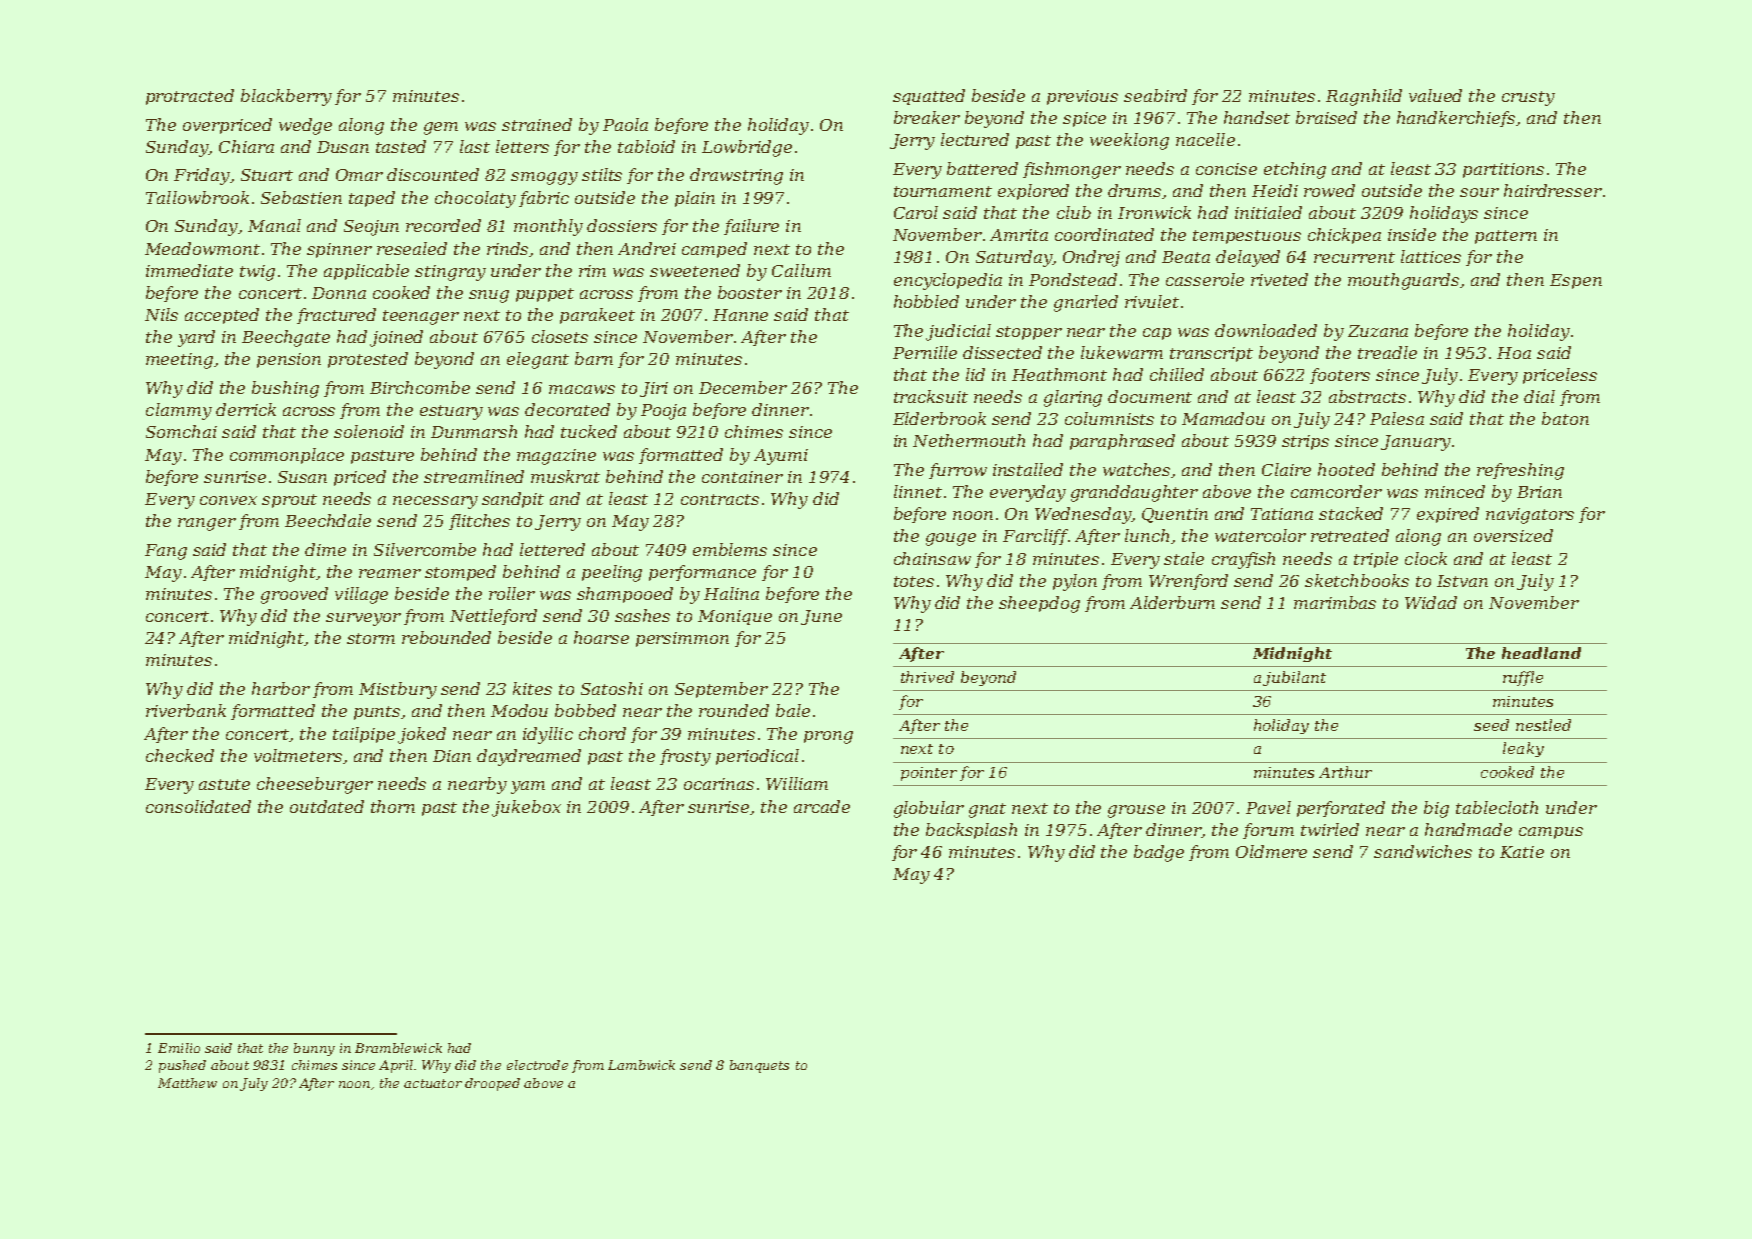 The height and width of the document is (1239, 1752). What do you see at coordinates (759, 1066) in the document?
I see `banquets` at bounding box center [759, 1066].
